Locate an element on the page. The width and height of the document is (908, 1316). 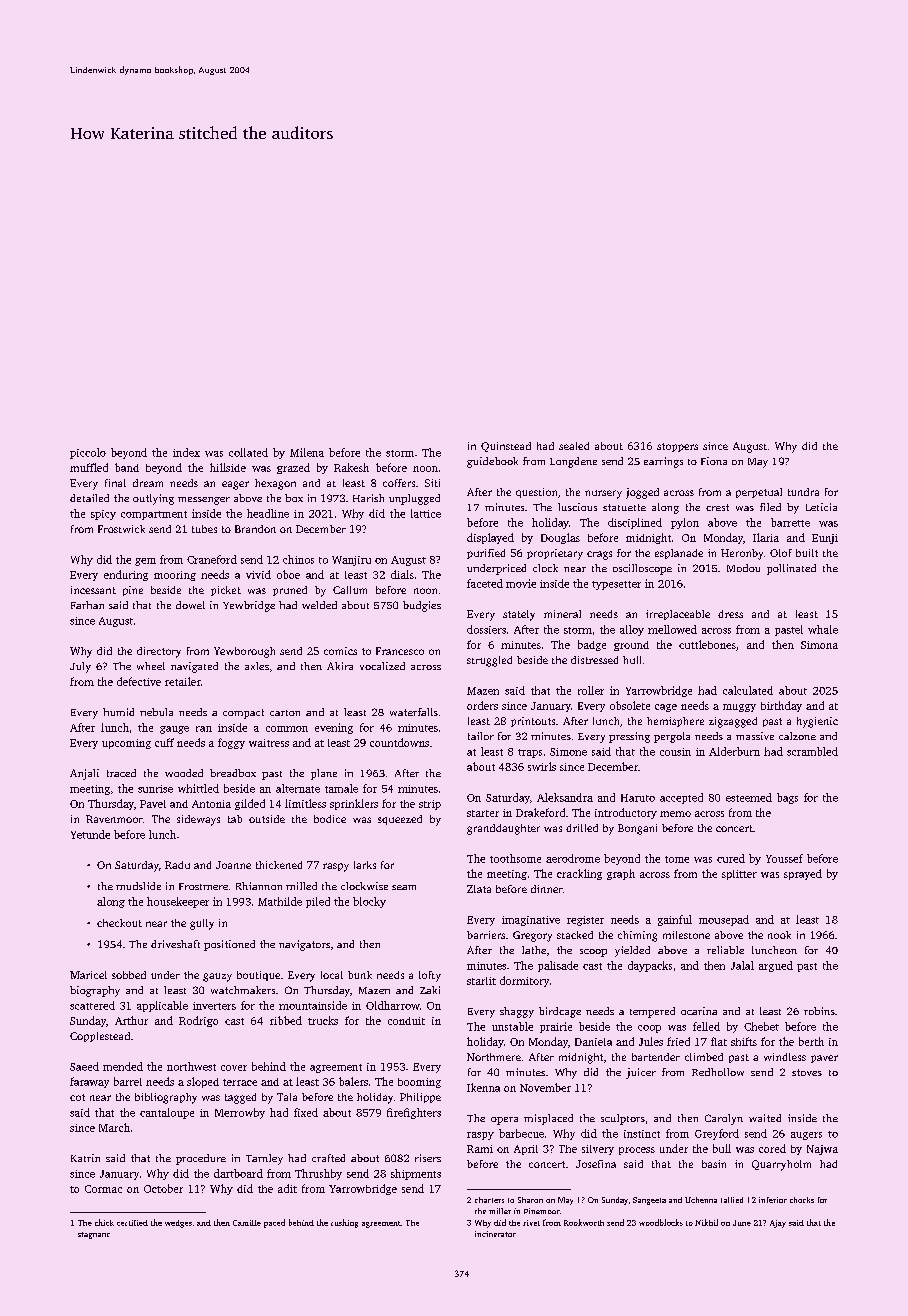
collated is located at coordinates (248, 452).
